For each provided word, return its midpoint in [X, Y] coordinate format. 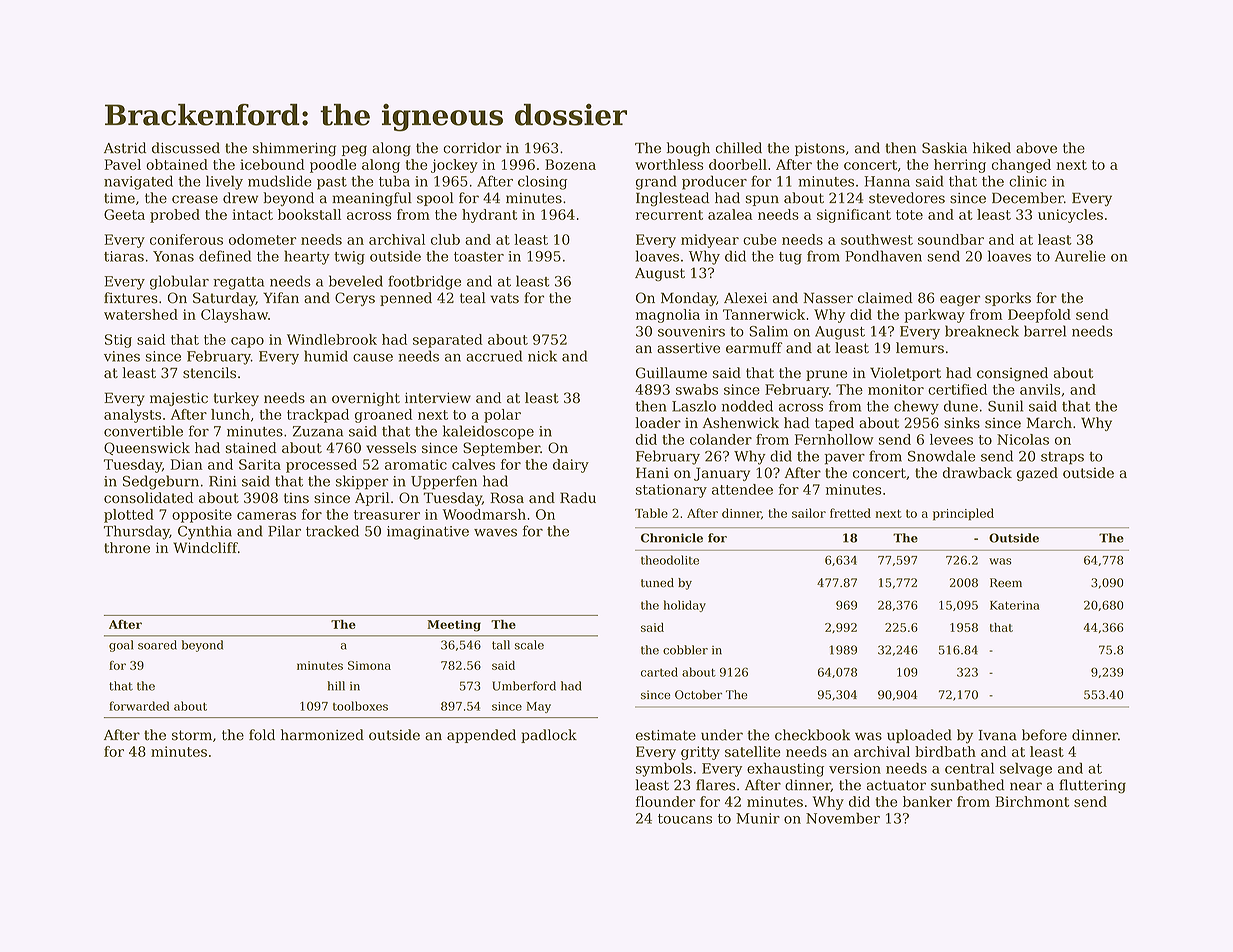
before [1044, 735]
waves [495, 532]
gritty [700, 753]
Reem [1006, 583]
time [119, 198]
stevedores [907, 198]
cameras [266, 516]
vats [504, 298]
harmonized [322, 735]
